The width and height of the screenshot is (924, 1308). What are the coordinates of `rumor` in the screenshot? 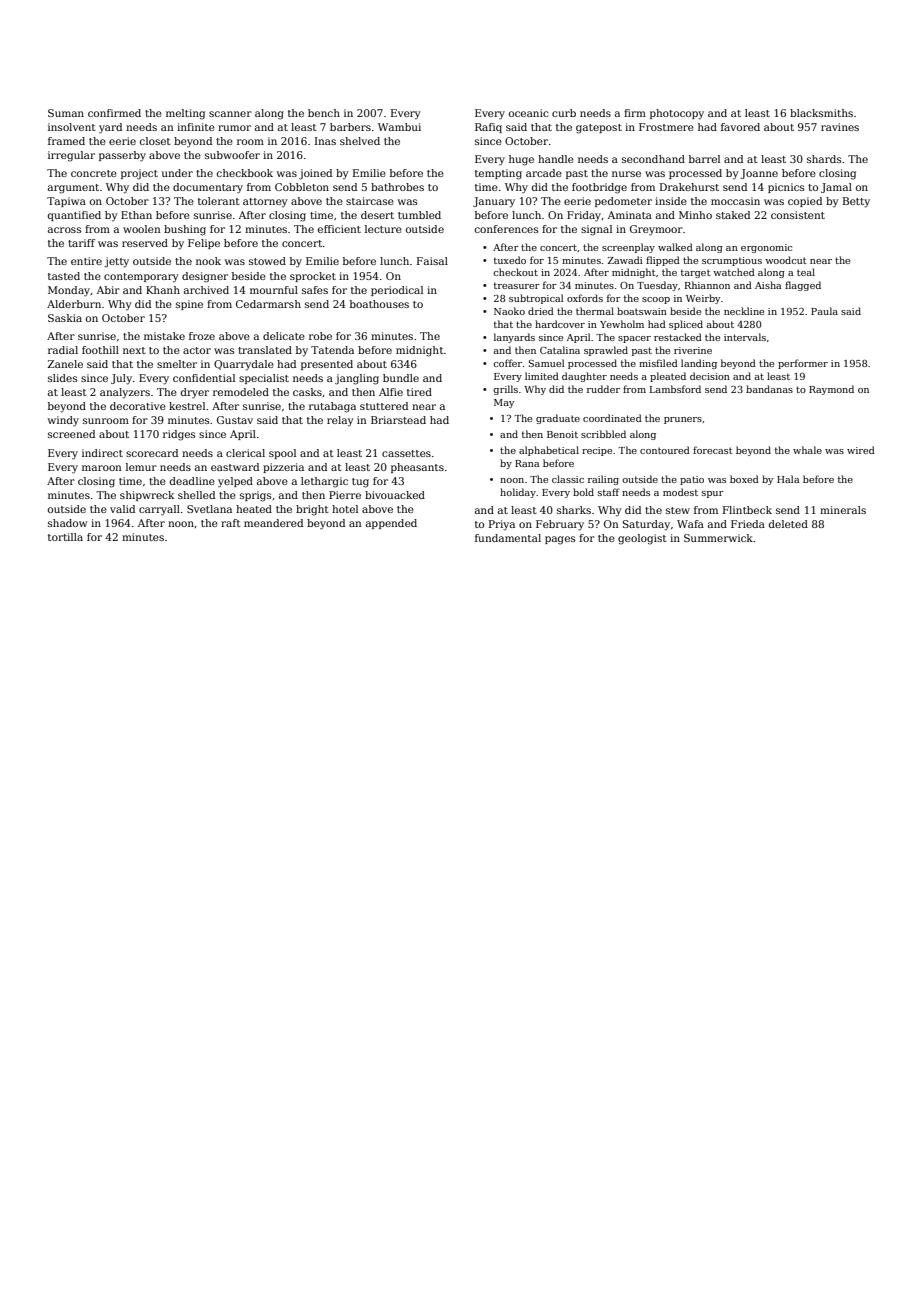 It's located at (234, 128).
